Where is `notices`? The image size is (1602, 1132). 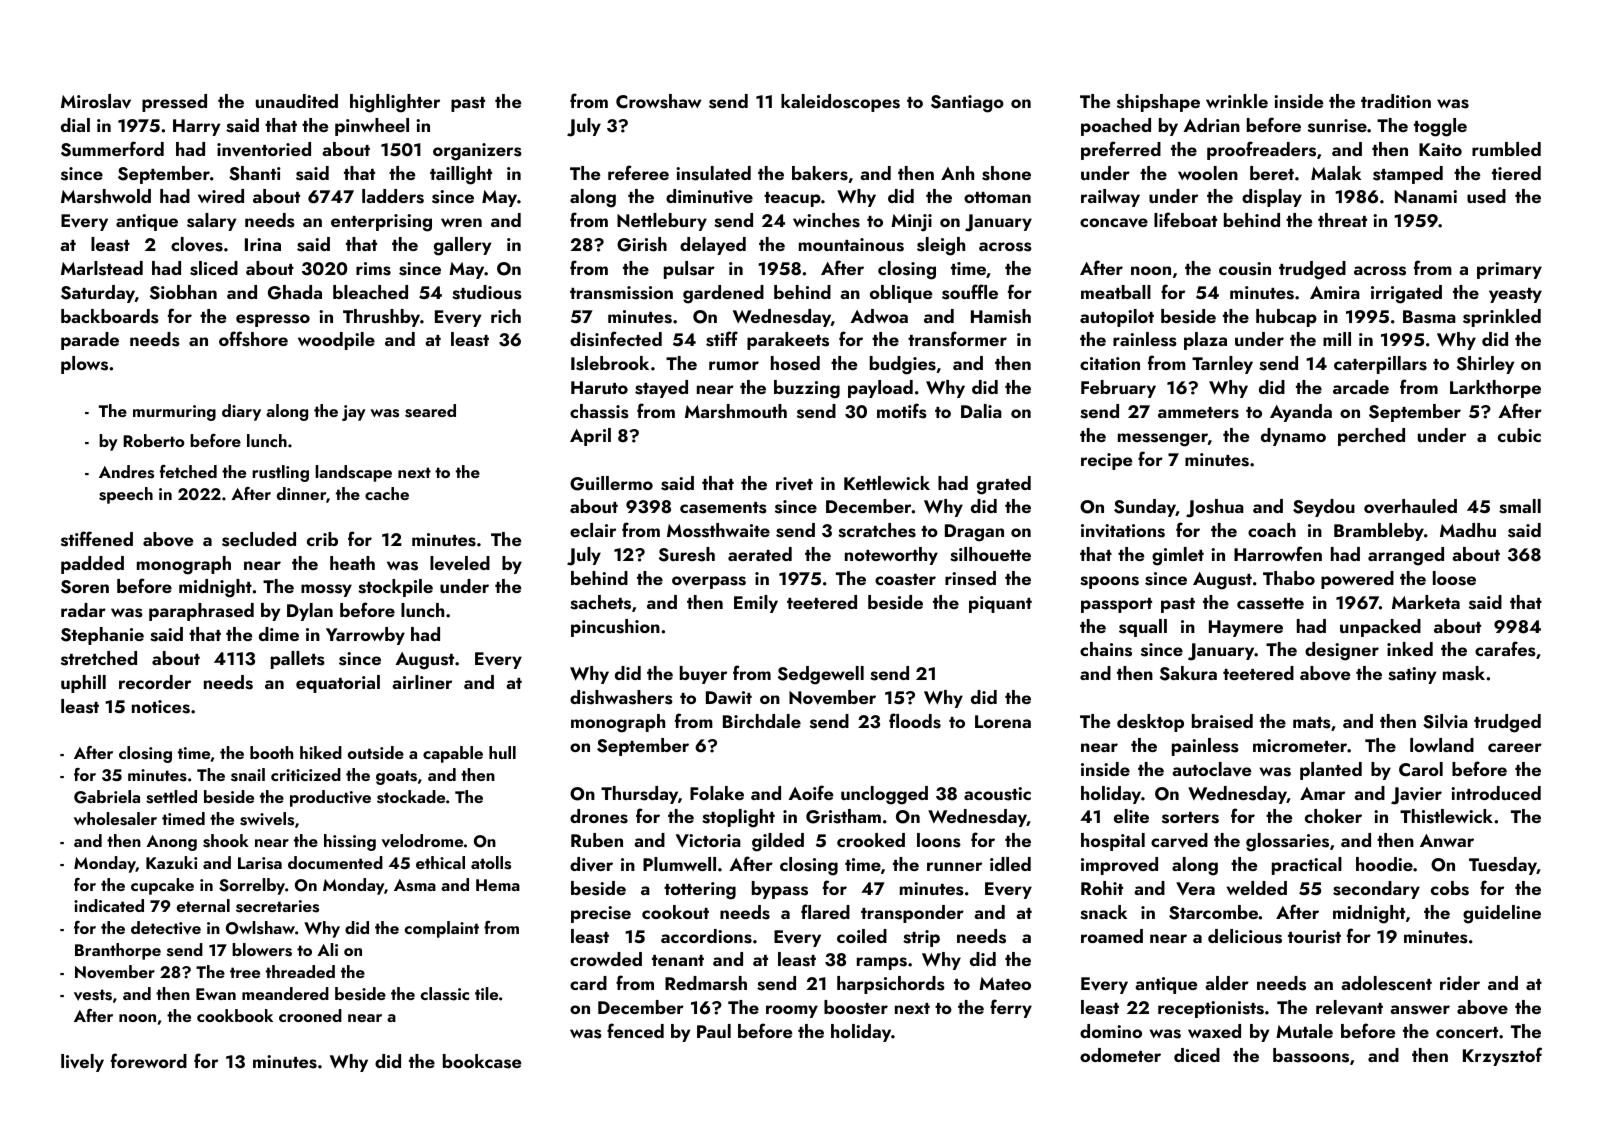
notices is located at coordinates (161, 707).
